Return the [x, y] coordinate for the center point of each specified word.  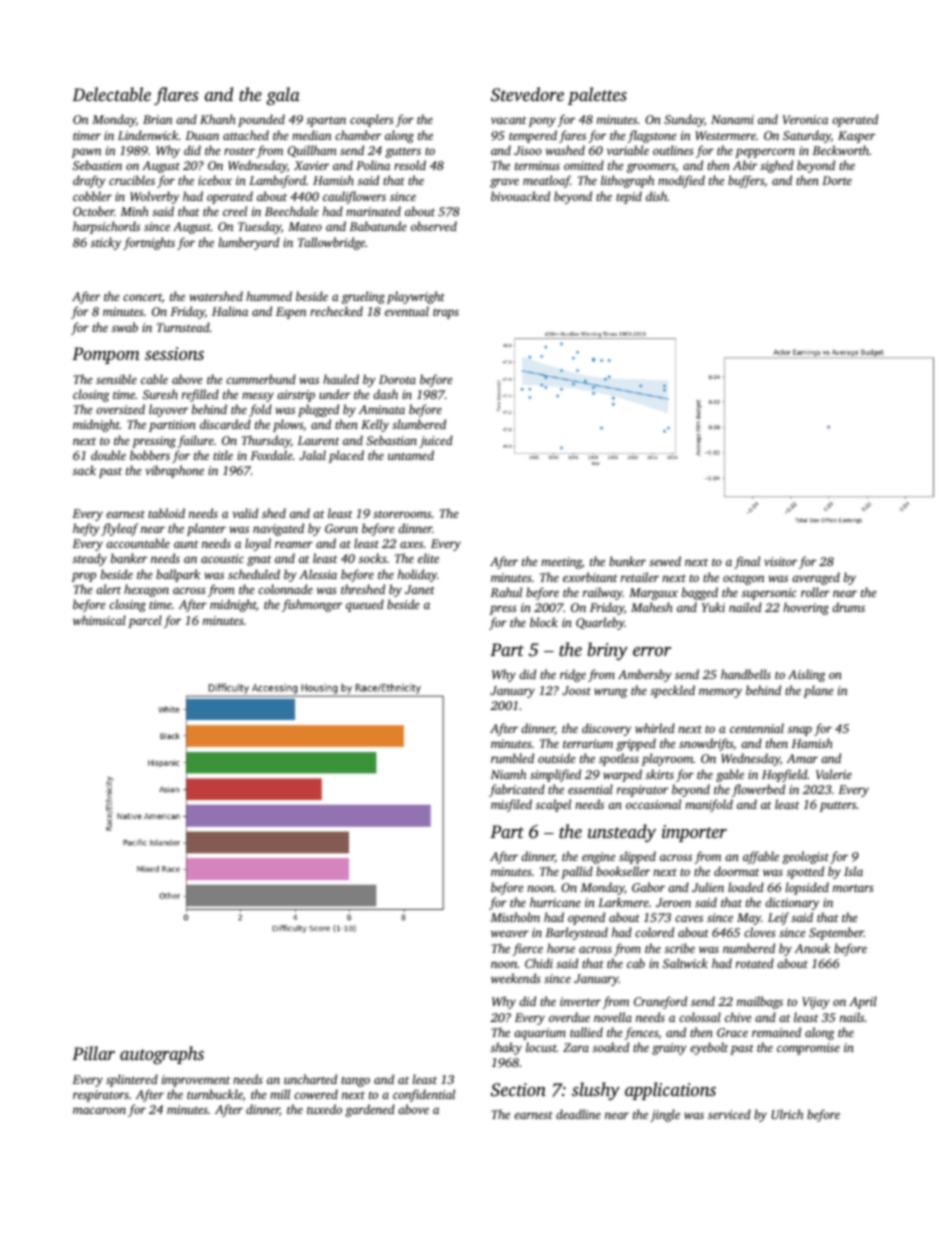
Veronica [805, 119]
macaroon [99, 1110]
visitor [780, 561]
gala [283, 96]
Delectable [111, 94]
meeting [561, 563]
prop [84, 577]
